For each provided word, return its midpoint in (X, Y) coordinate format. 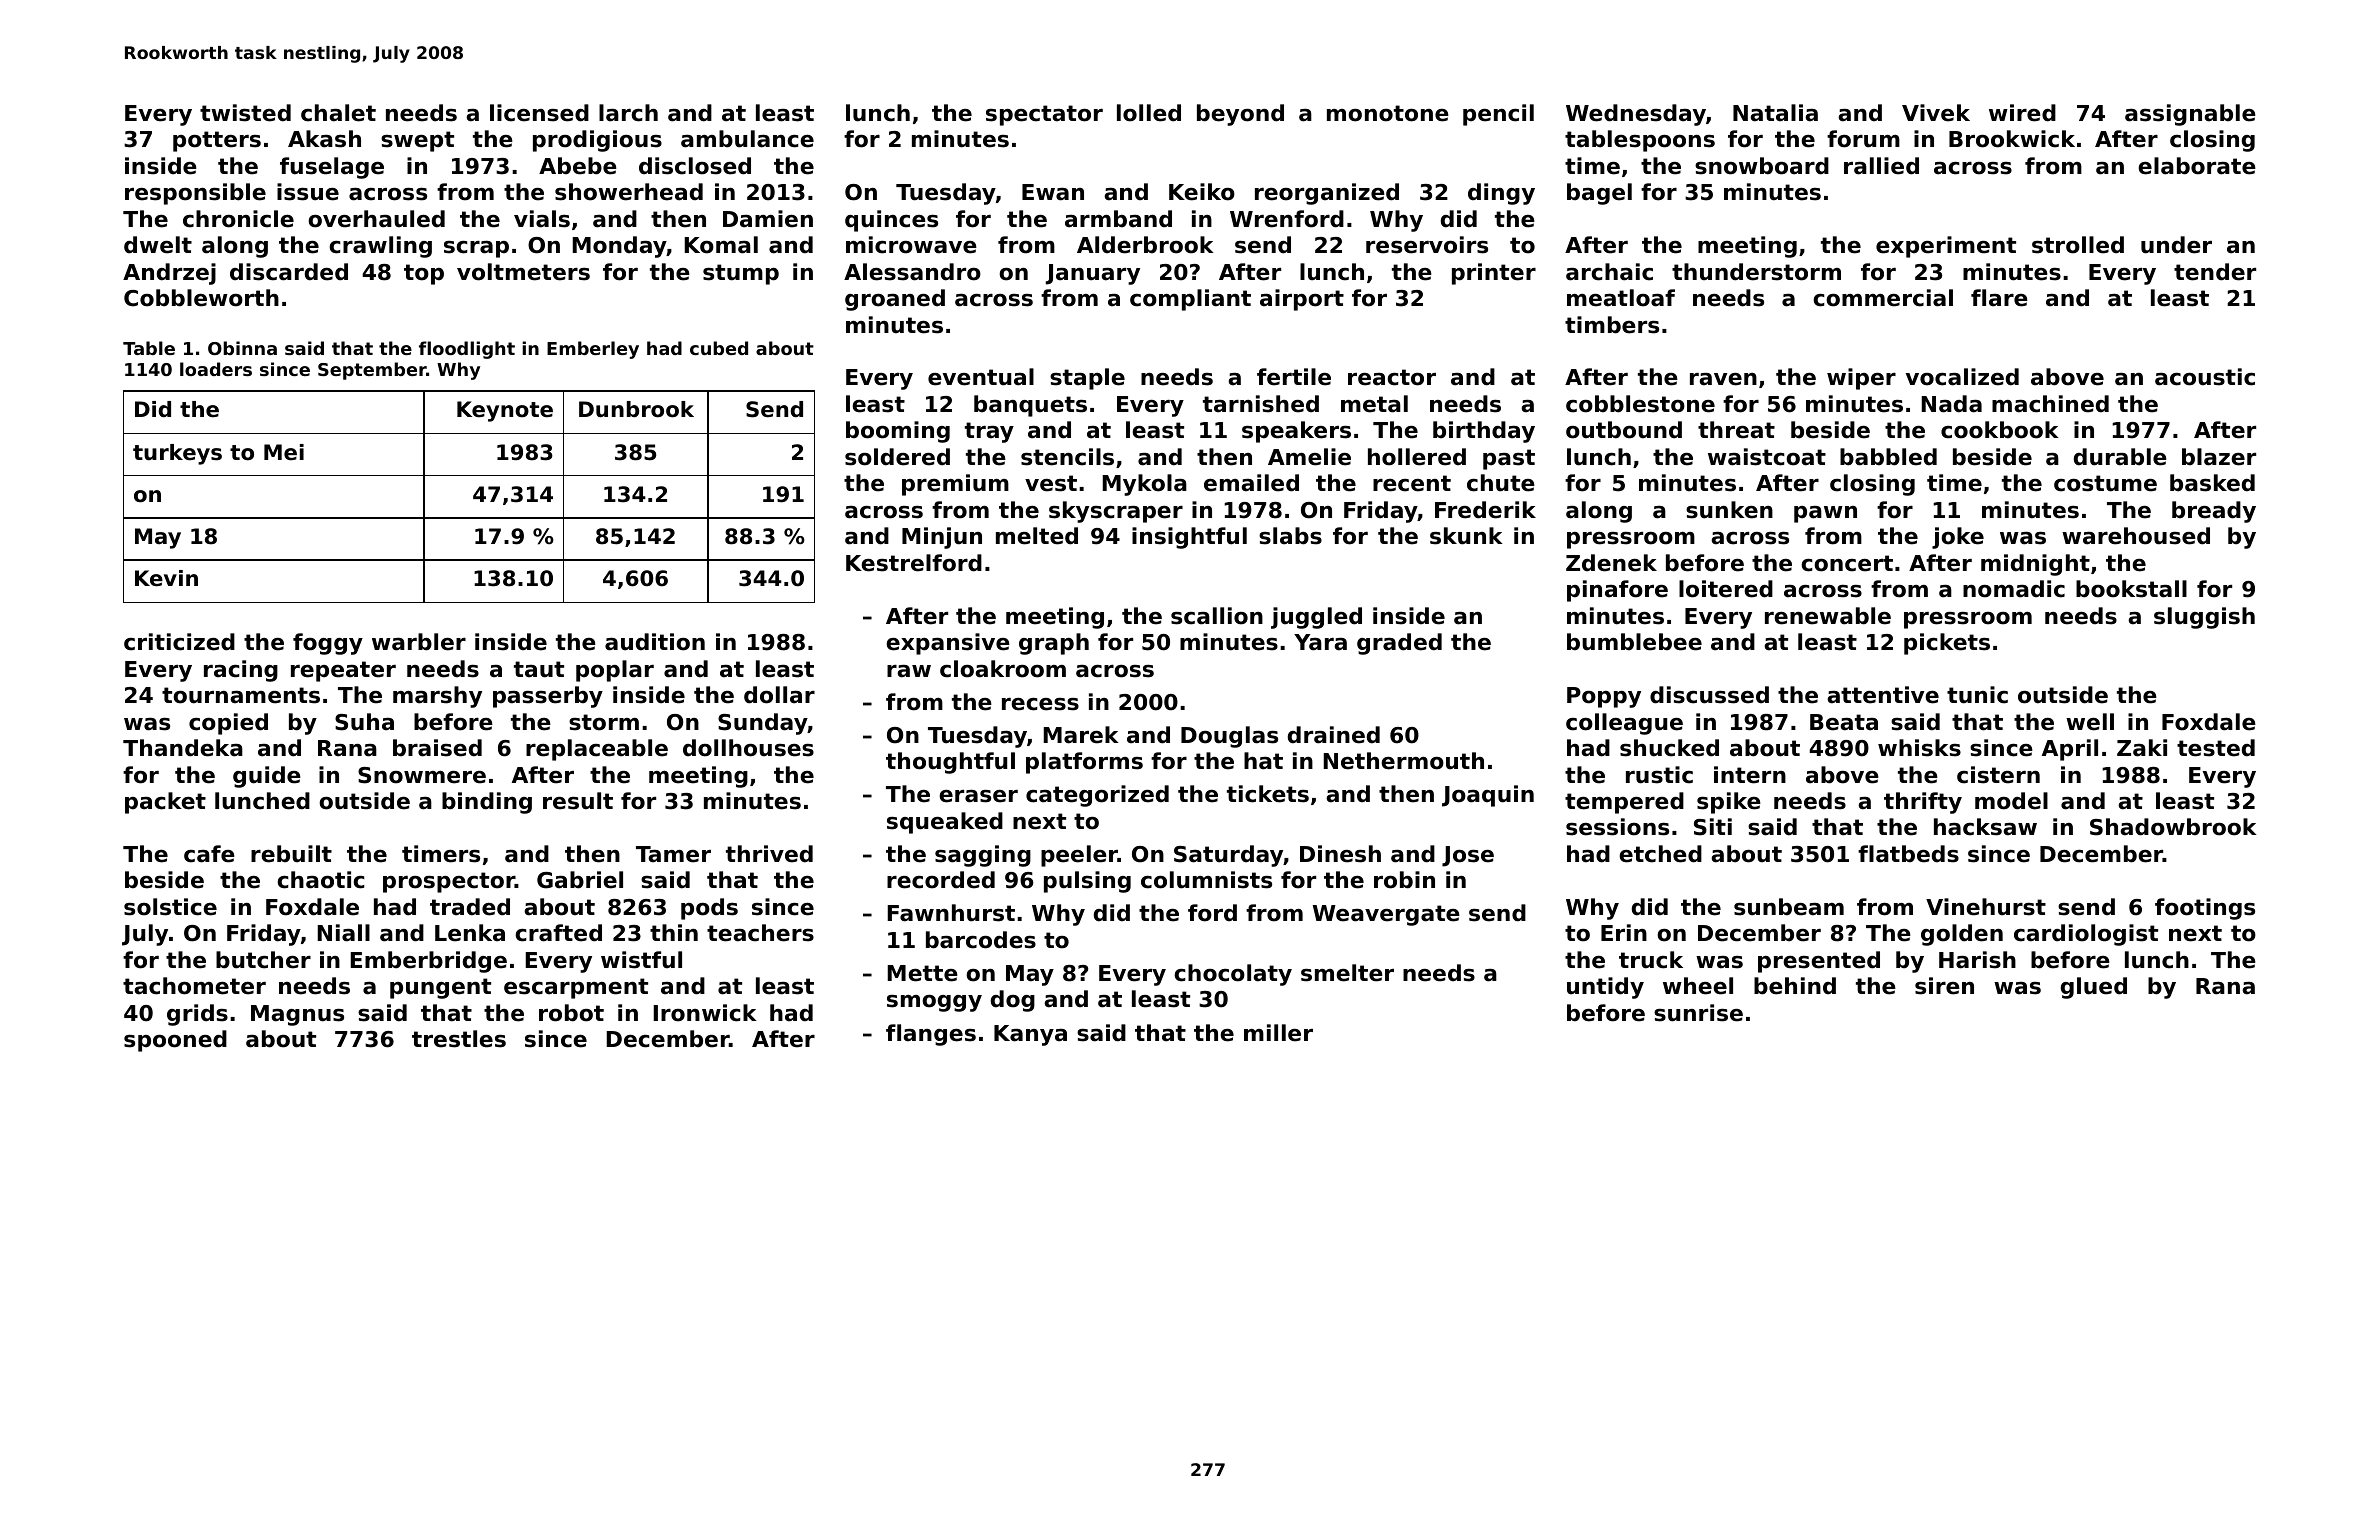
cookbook (2000, 430)
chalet (338, 113)
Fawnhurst (951, 913)
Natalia (1775, 113)
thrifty (1923, 803)
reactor (1392, 377)
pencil (1498, 115)
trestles (459, 1039)
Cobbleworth (201, 298)
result (578, 801)
